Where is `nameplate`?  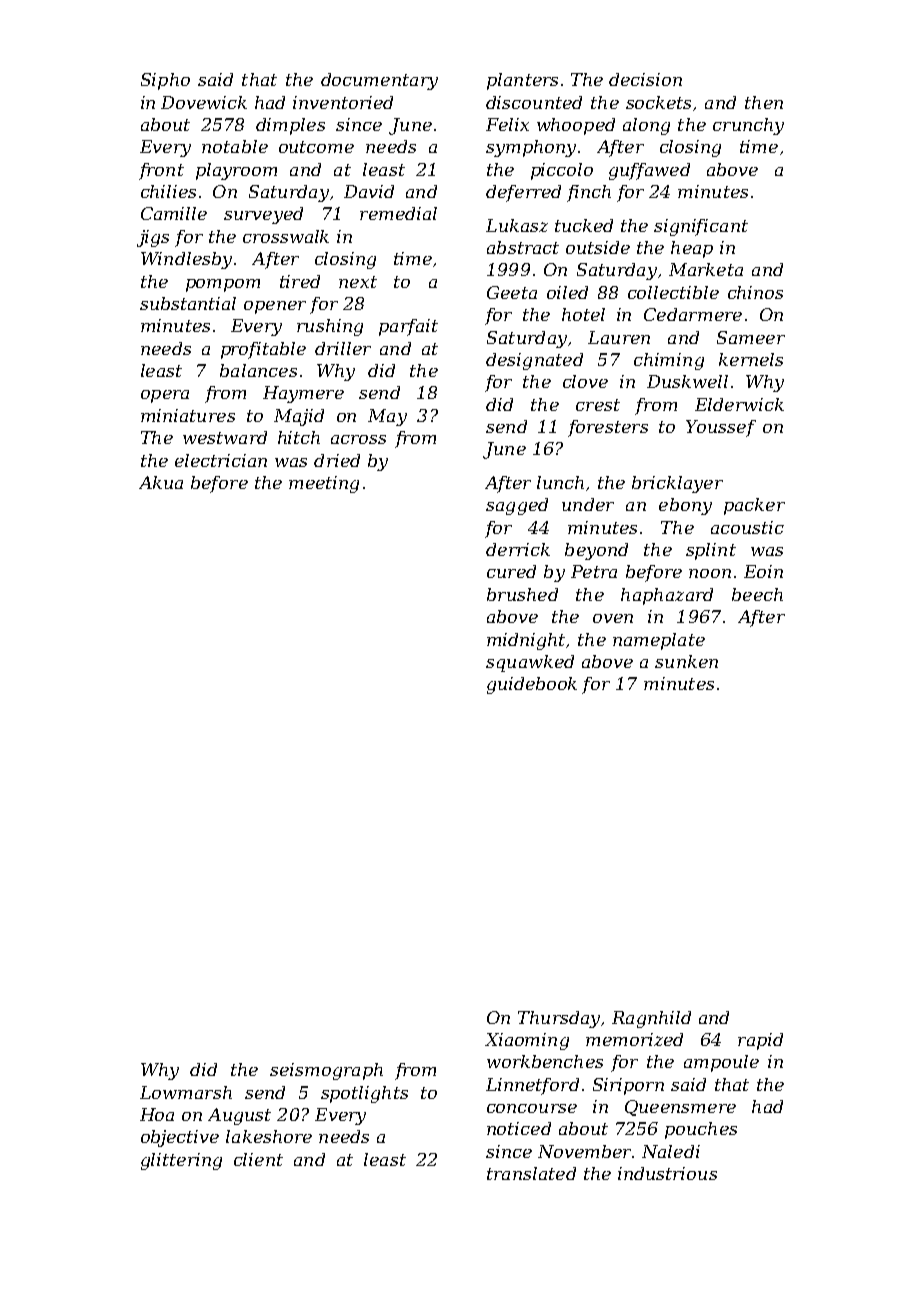 nameplate is located at coordinates (659, 641).
